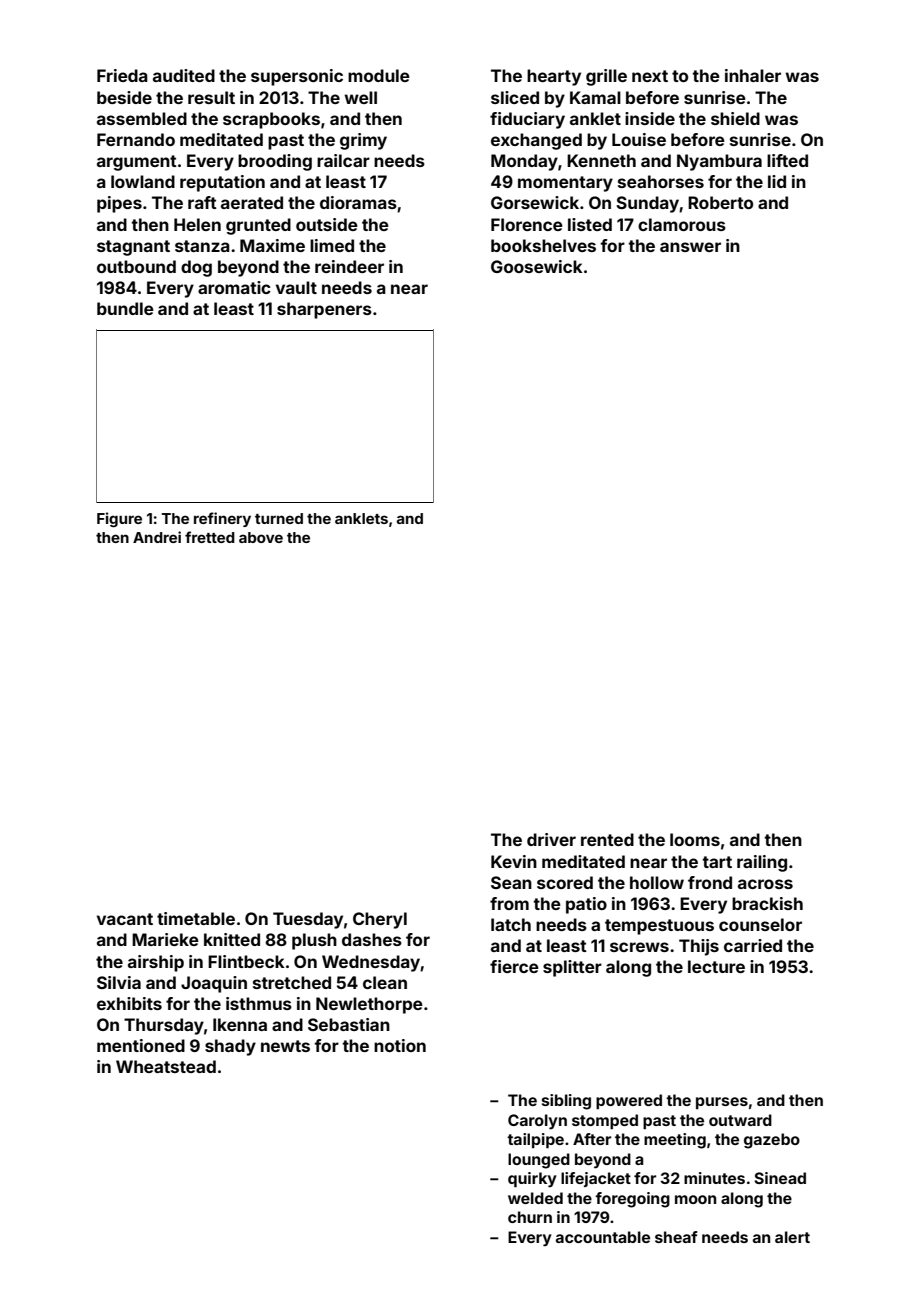  I want to click on Joaquin, so click(214, 984).
